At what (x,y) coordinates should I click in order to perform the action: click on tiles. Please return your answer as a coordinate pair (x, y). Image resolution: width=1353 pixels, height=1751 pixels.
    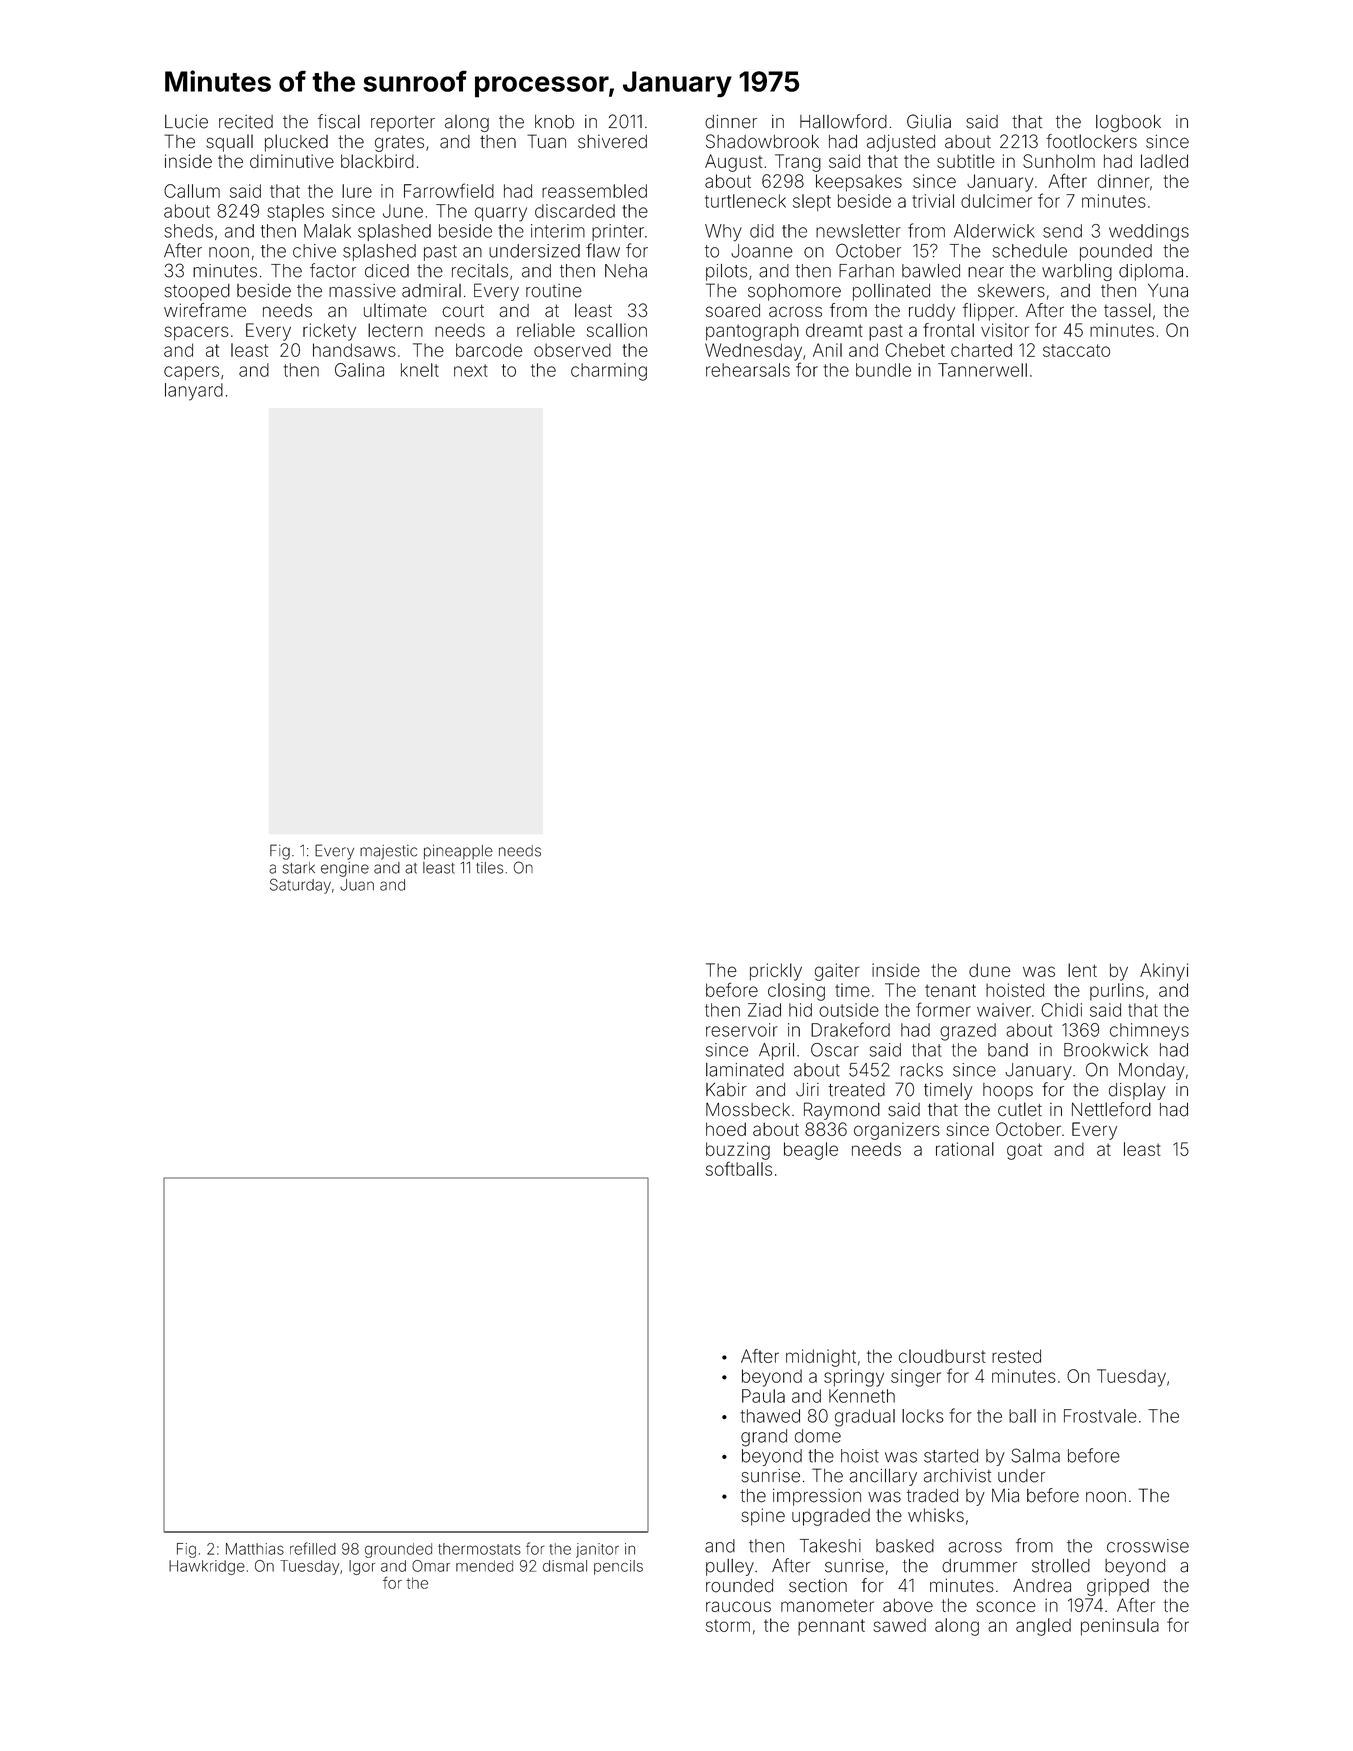
    Looking at the image, I should click on (489, 868).
